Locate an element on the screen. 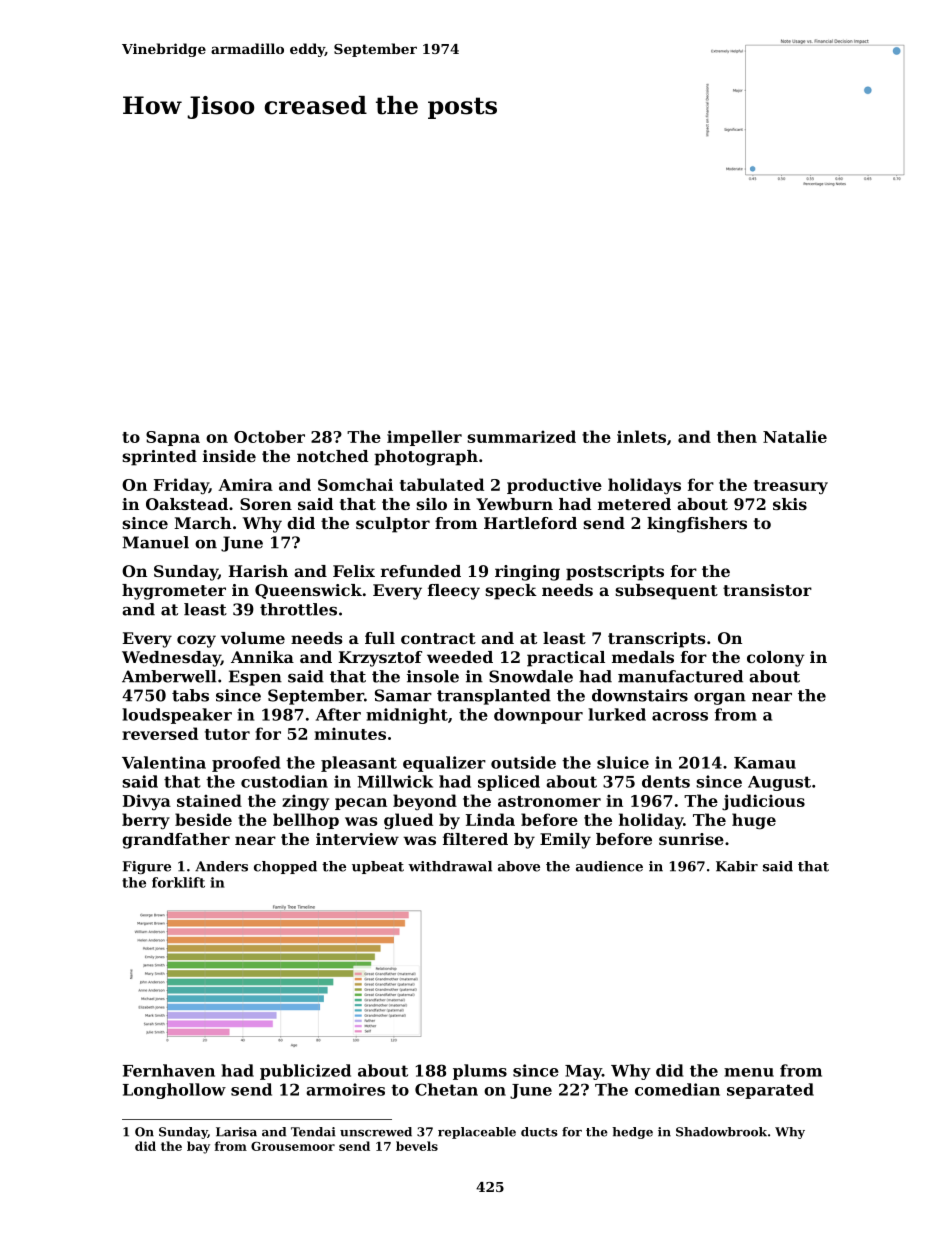  skis is located at coordinates (790, 504).
